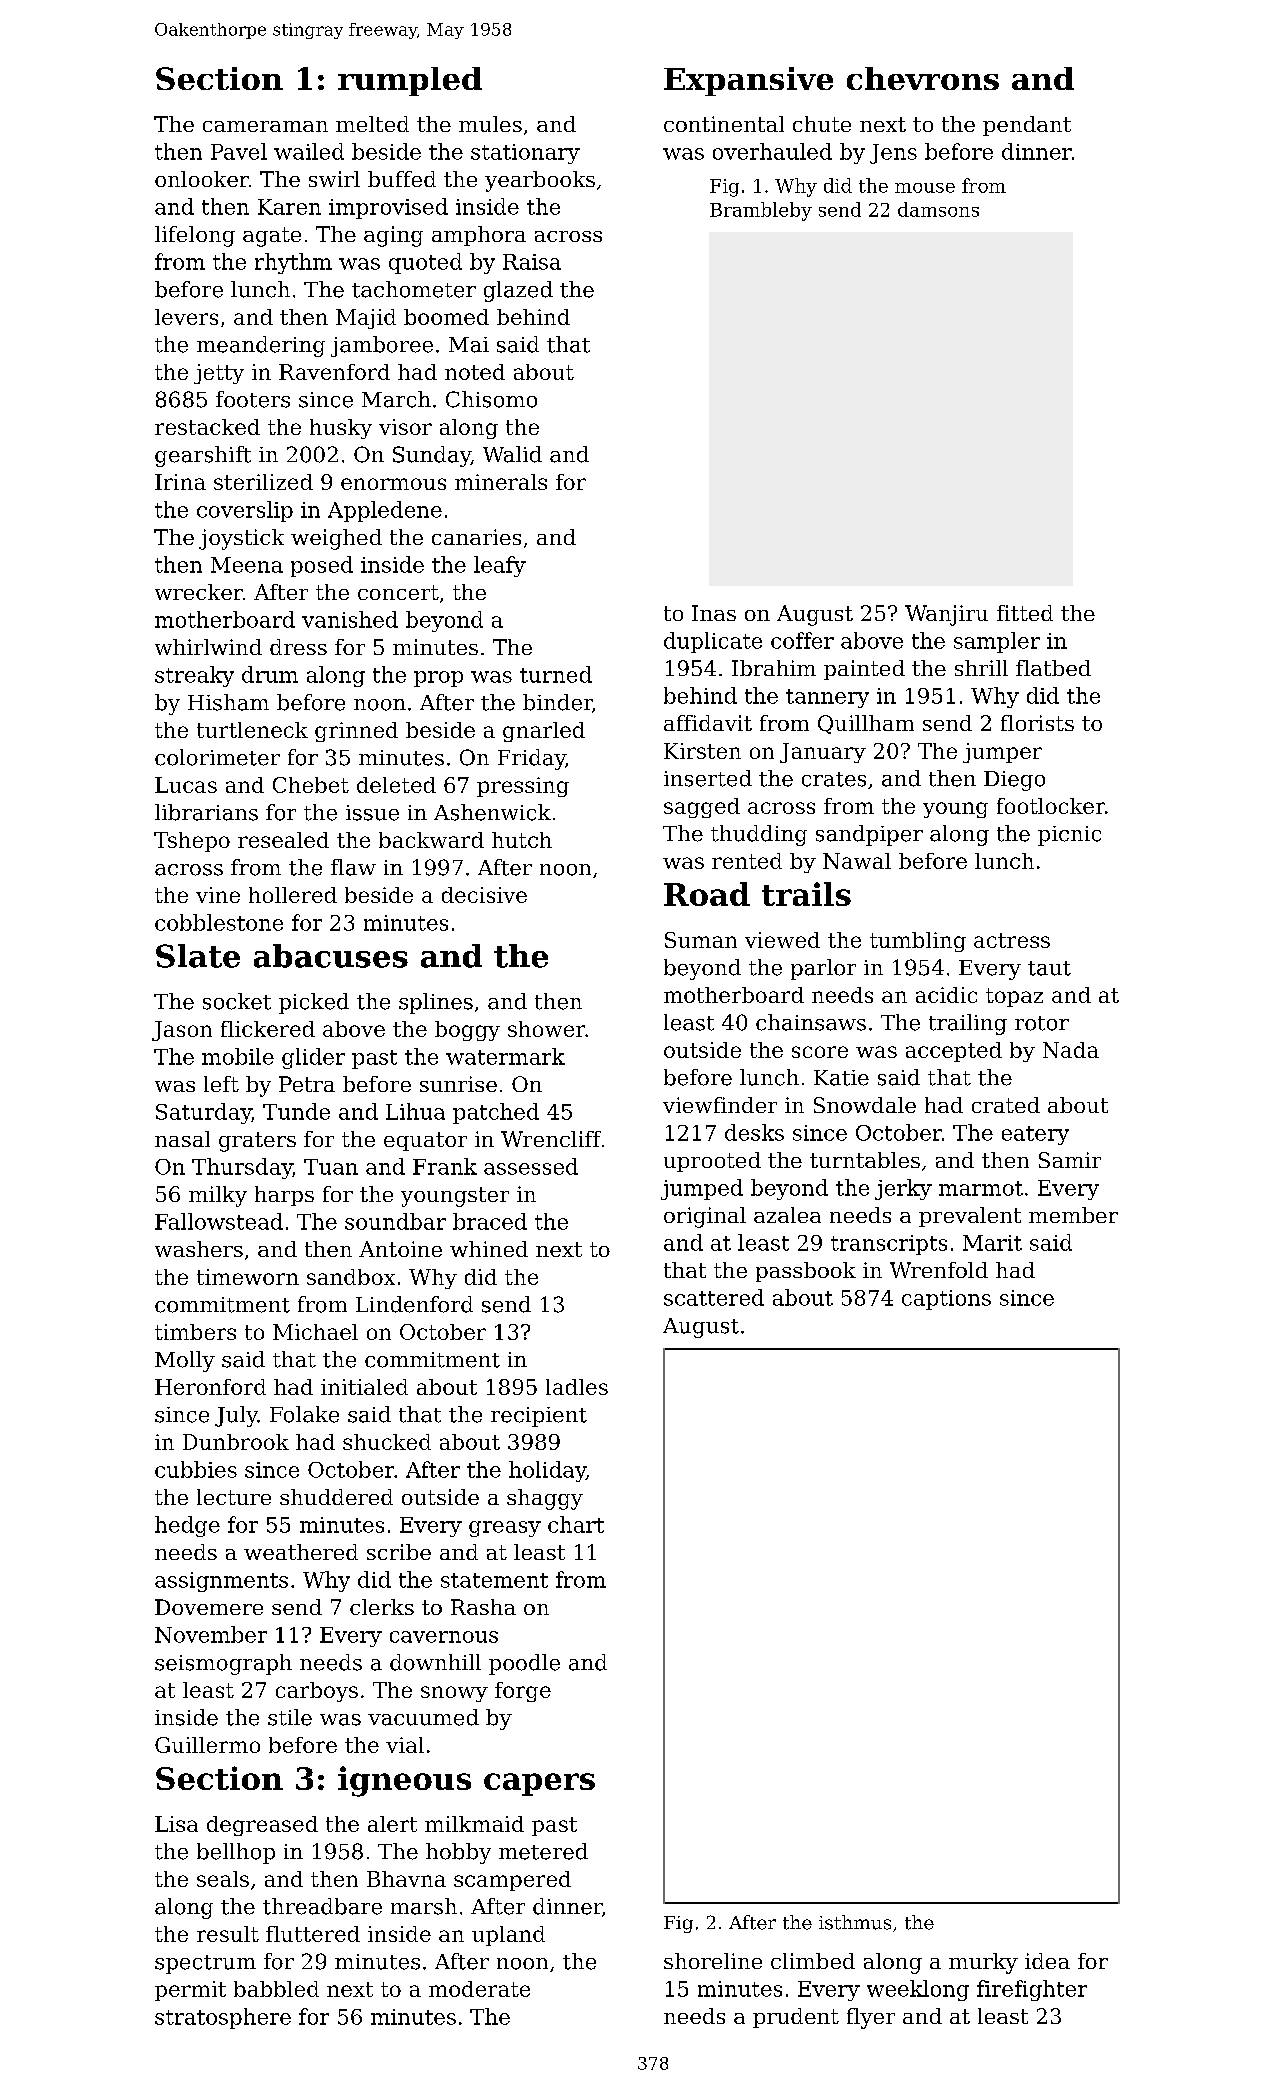  I want to click on levers, so click(186, 317).
